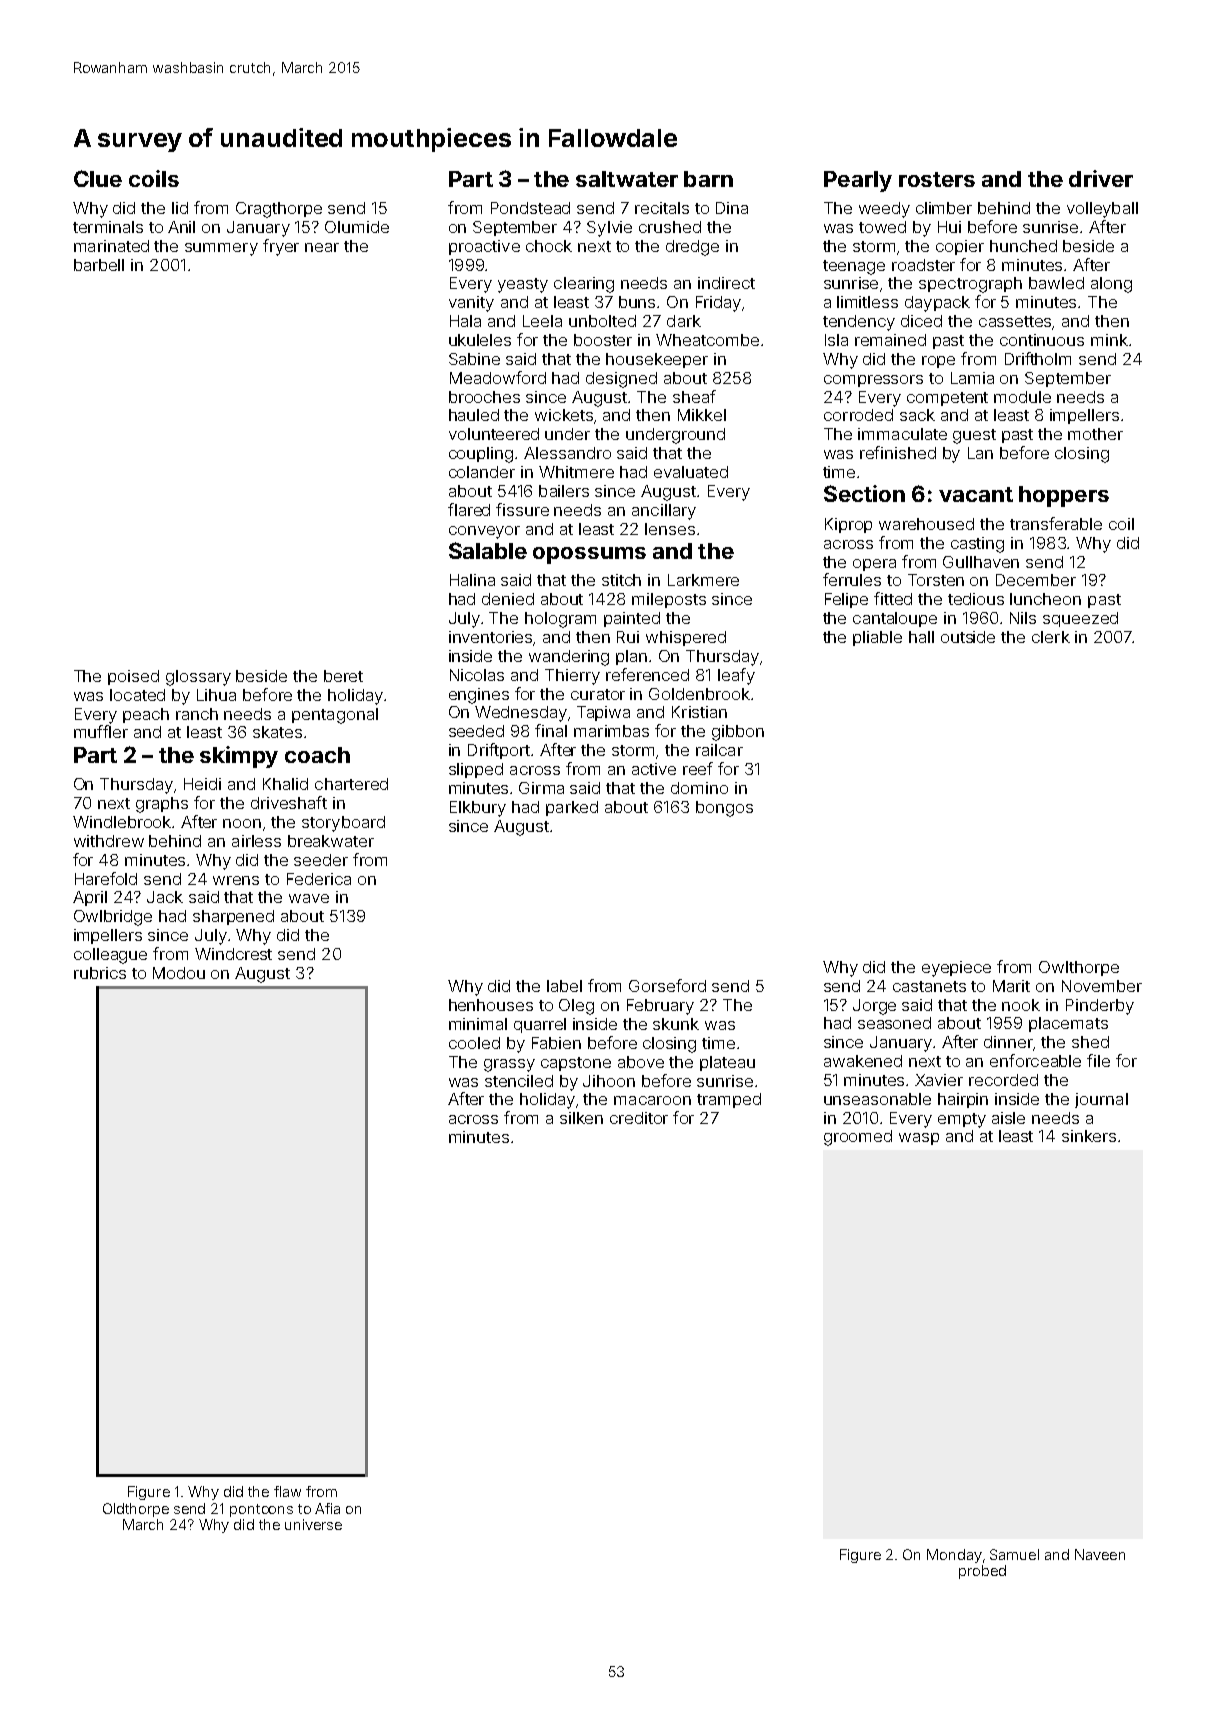  Describe the element at coordinates (1089, 1136) in the screenshot. I see `sinkers` at that location.
